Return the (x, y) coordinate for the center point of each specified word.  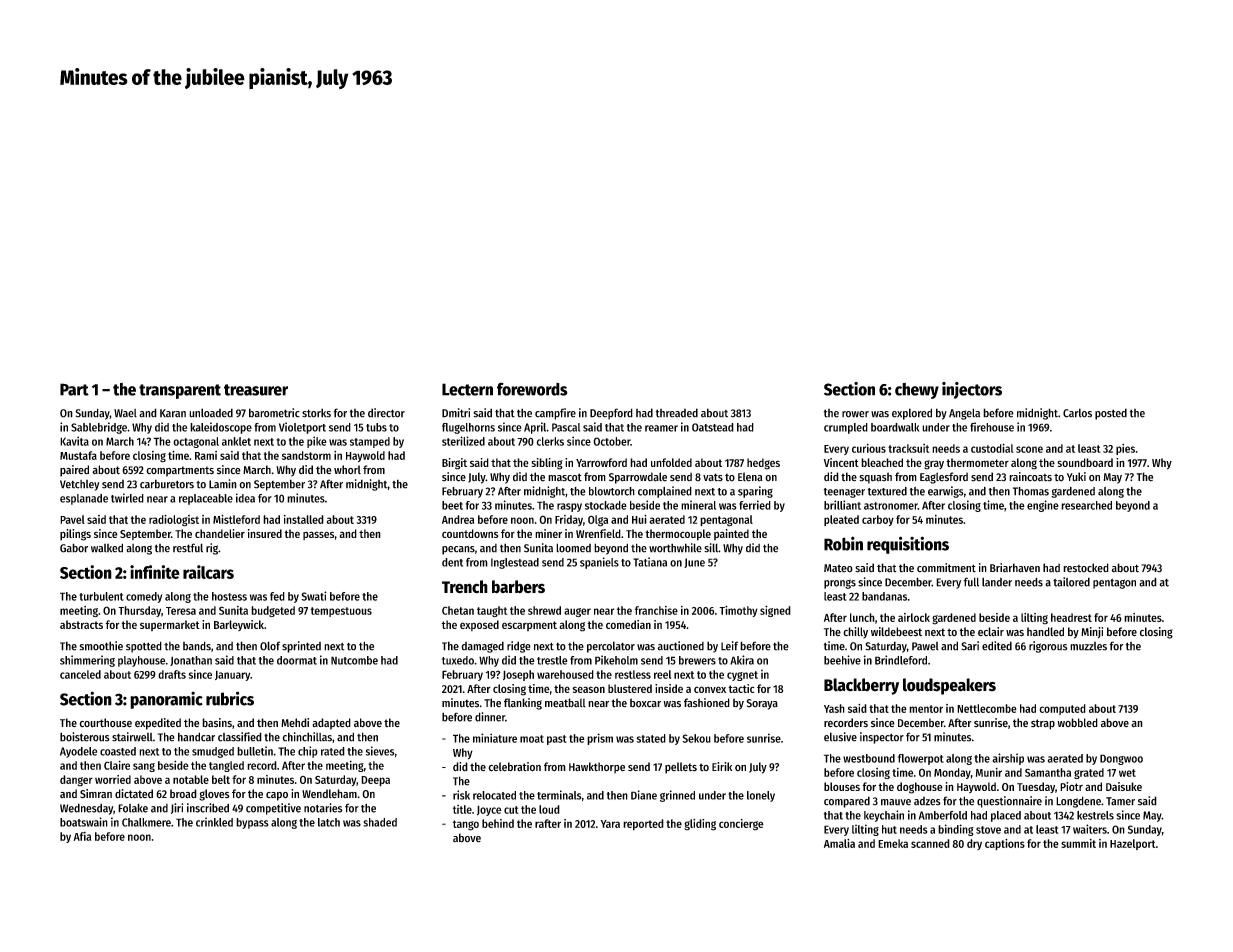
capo (277, 796)
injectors (972, 390)
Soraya (762, 704)
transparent (180, 391)
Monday (952, 773)
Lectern (467, 389)
